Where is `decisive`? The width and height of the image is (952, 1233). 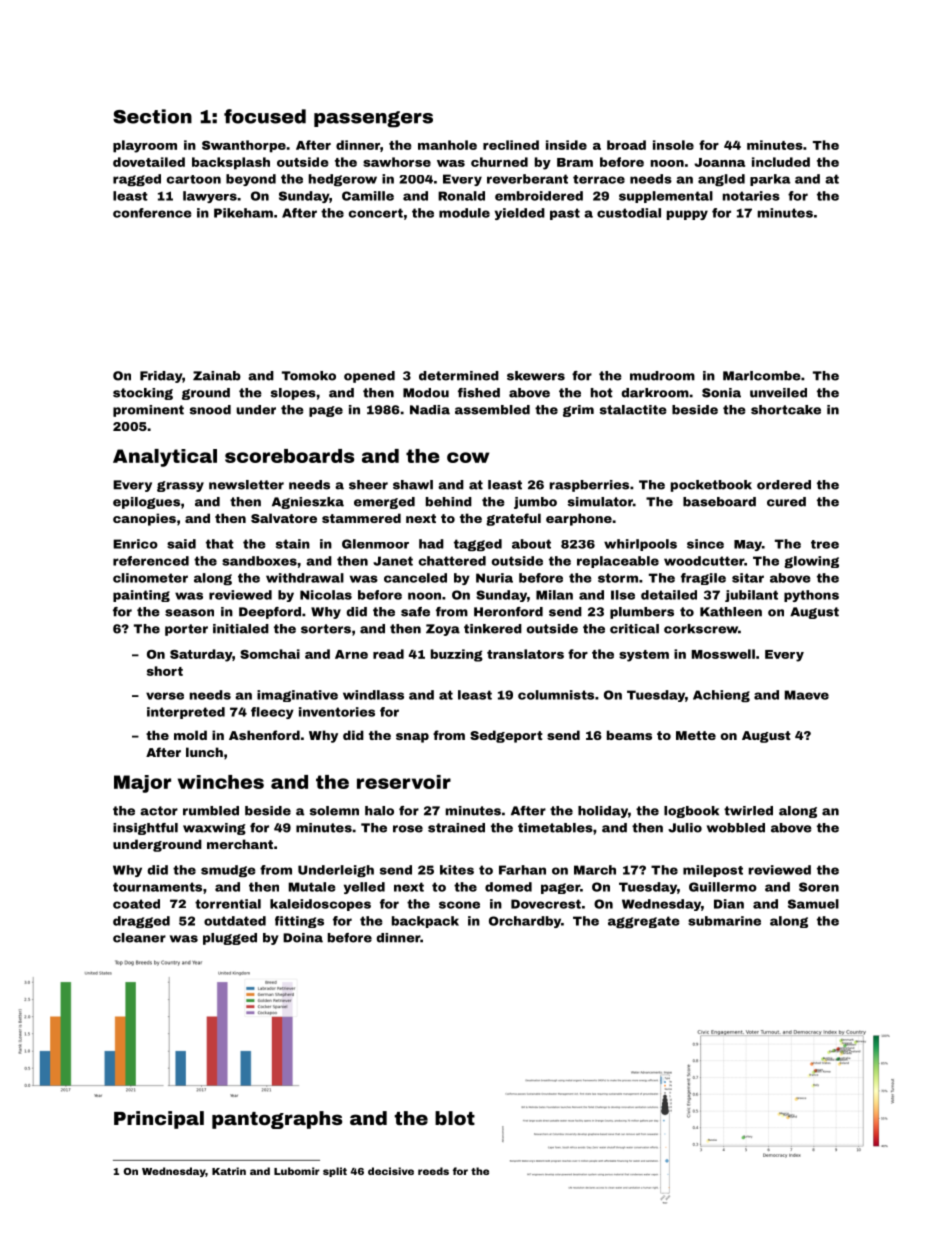 decisive is located at coordinates (391, 1171).
